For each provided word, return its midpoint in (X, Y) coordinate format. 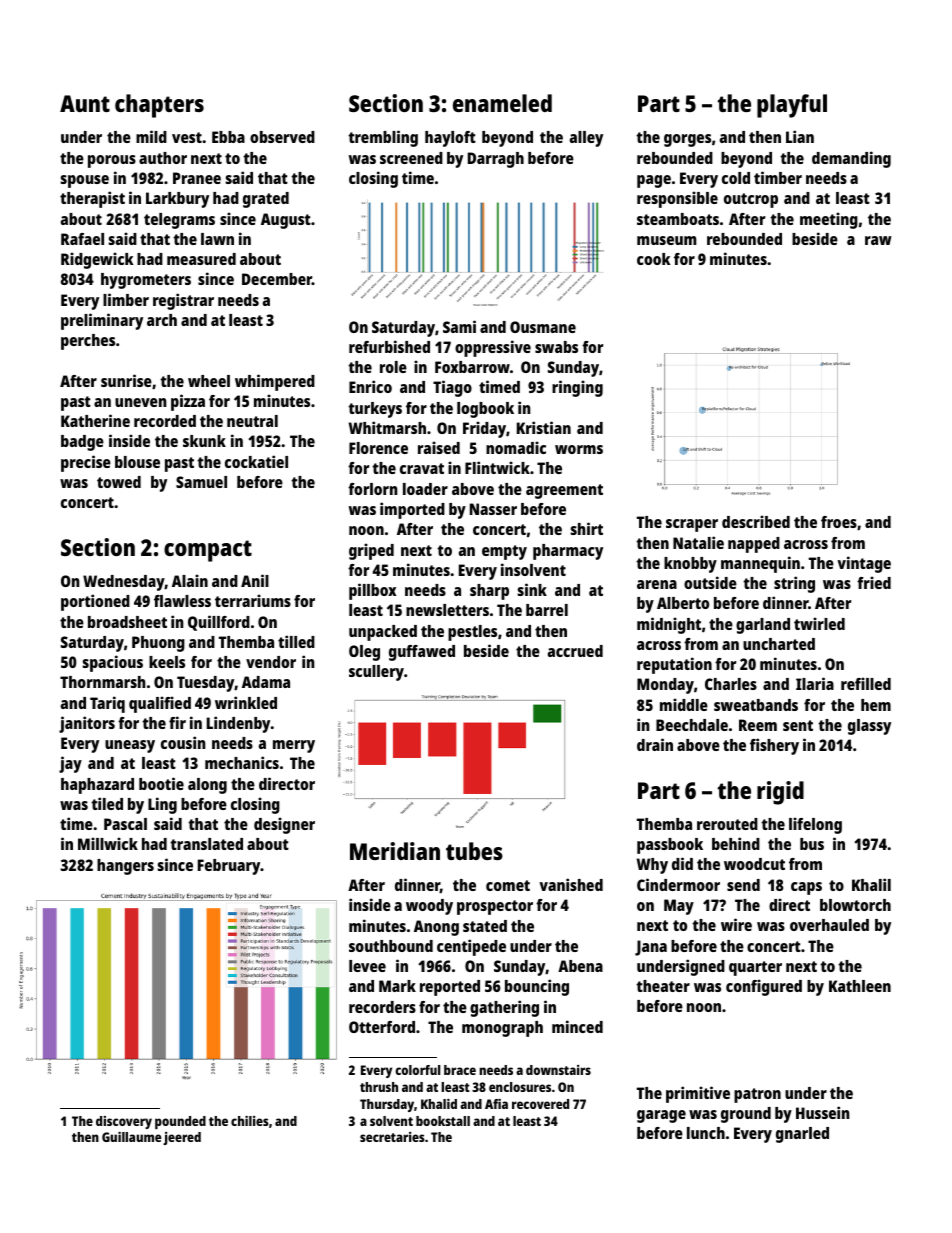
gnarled (802, 1135)
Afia (496, 1104)
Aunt (85, 103)
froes (839, 522)
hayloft (450, 139)
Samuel (201, 482)
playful (792, 106)
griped (371, 551)
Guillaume (132, 1137)
